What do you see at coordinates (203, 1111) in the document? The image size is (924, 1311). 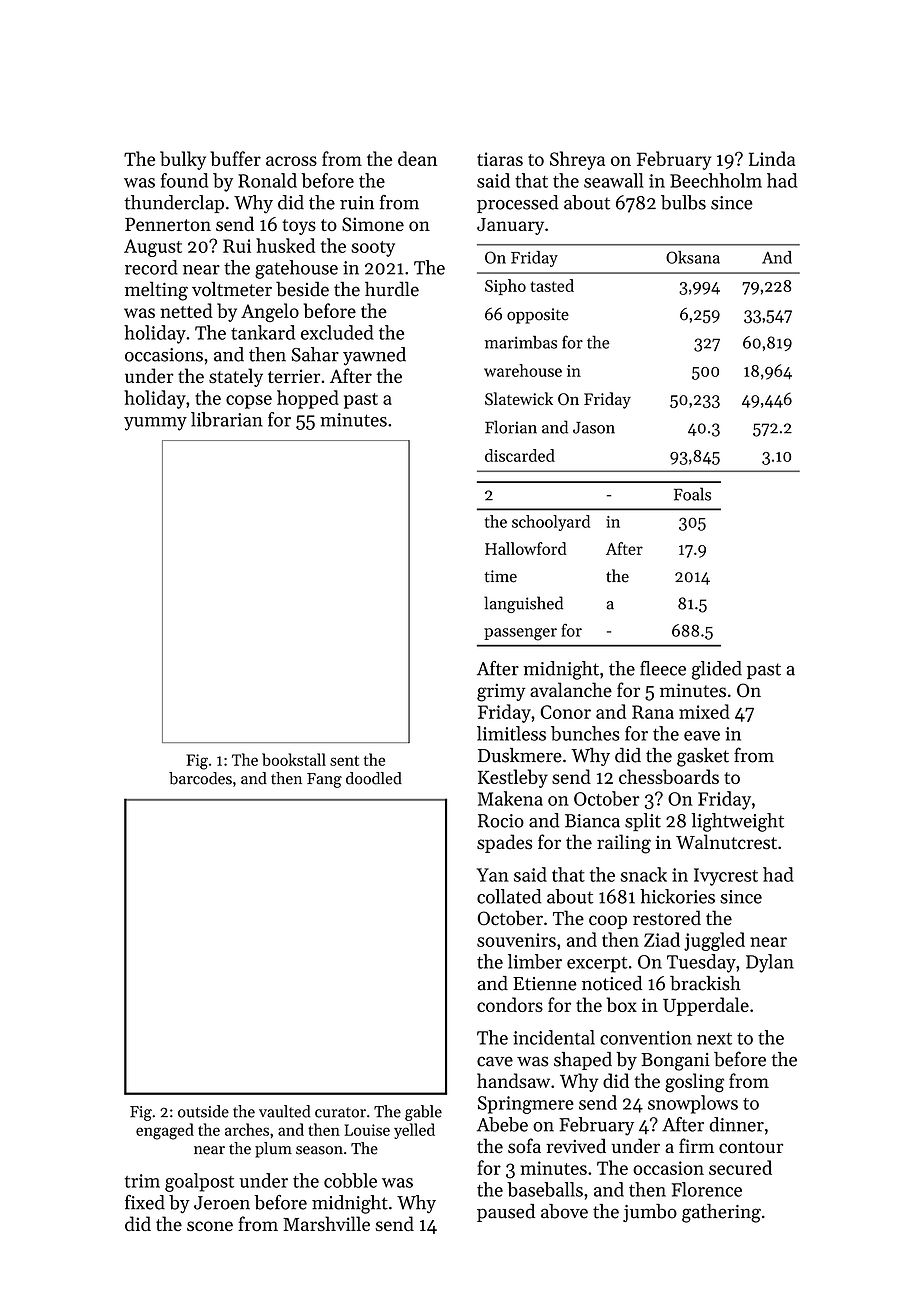 I see `outside` at bounding box center [203, 1111].
